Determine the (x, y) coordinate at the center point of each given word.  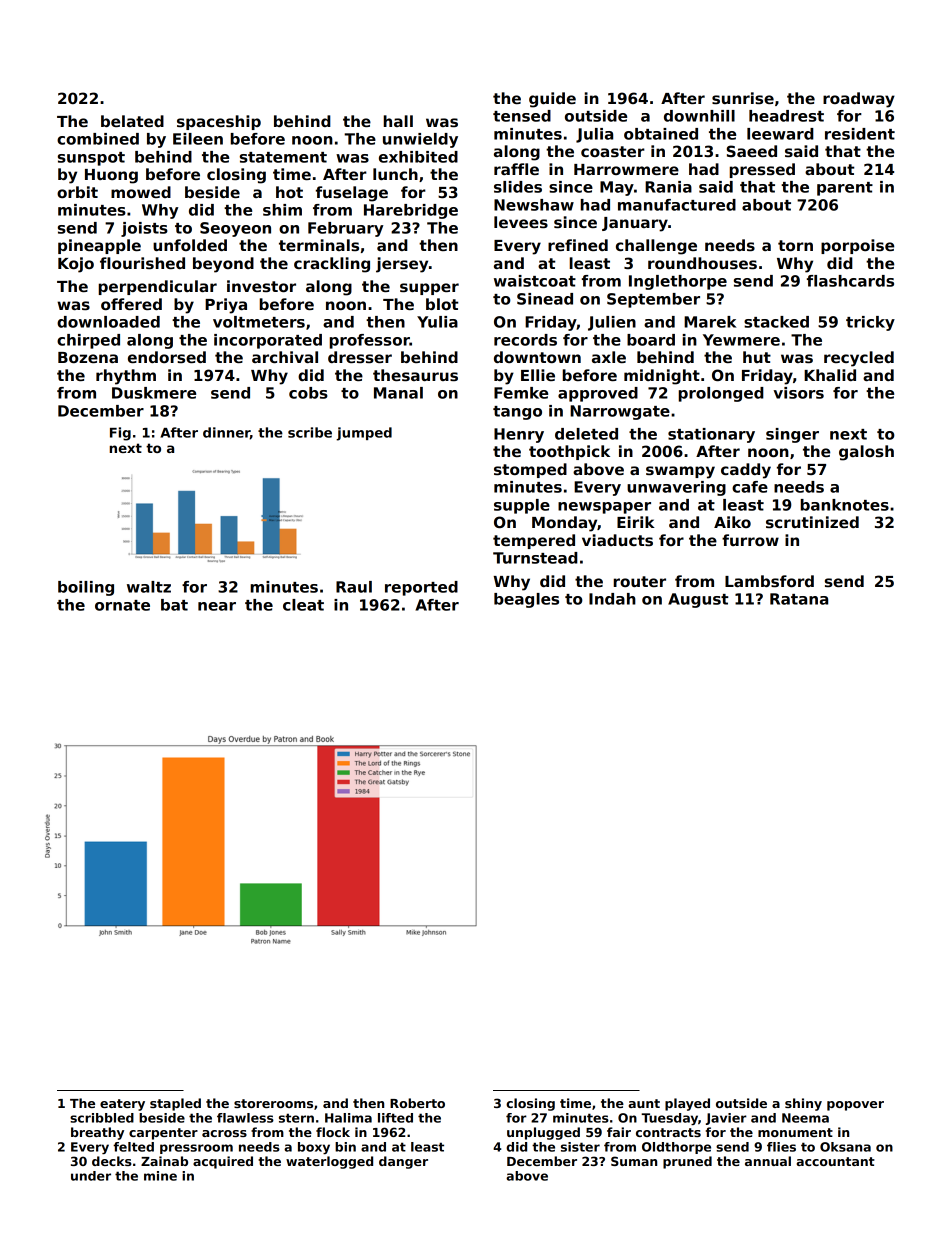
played (687, 1104)
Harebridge (411, 211)
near (217, 606)
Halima (348, 1118)
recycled (859, 359)
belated (132, 121)
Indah (612, 599)
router (640, 581)
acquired (223, 1162)
